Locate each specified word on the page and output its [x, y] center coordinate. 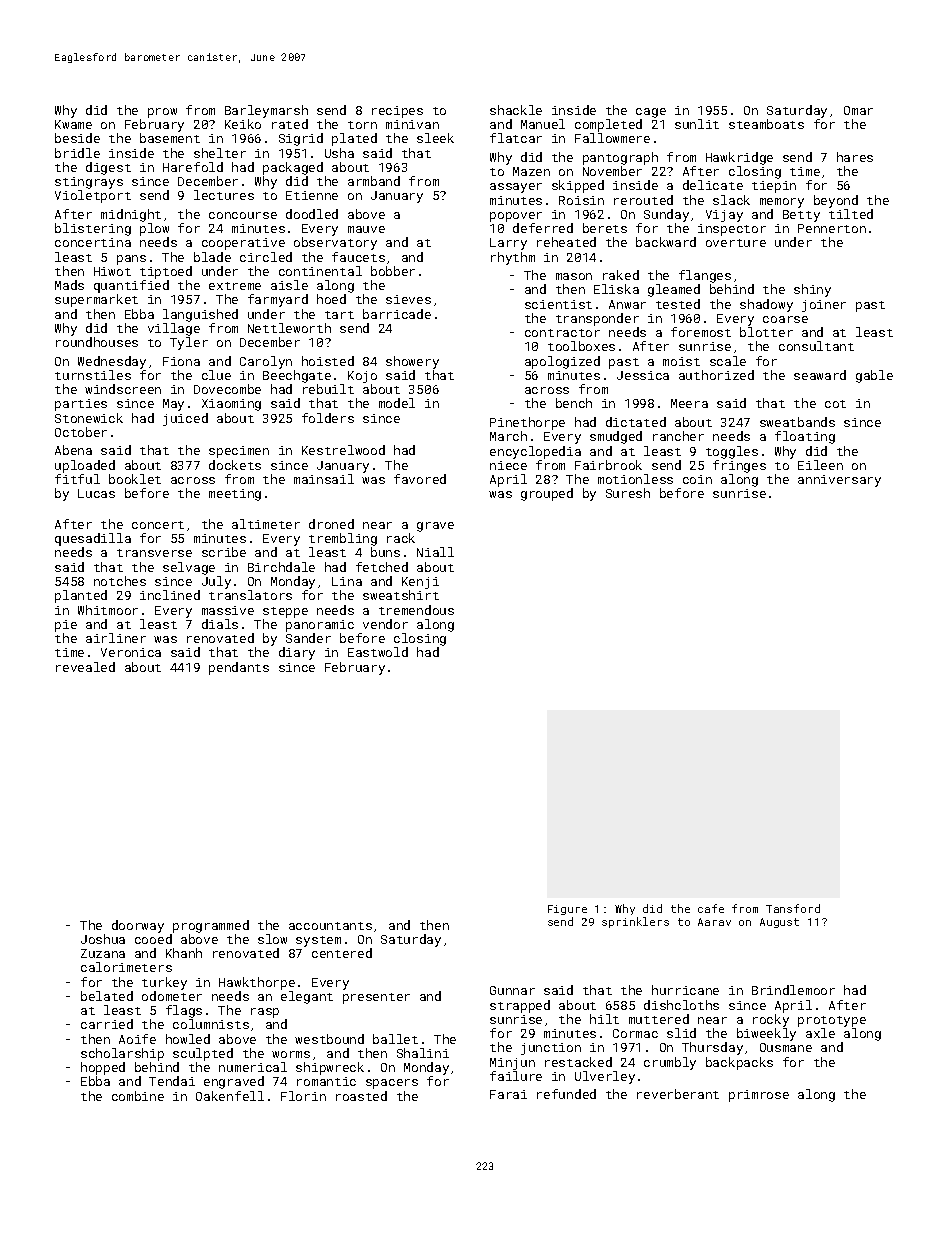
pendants [239, 668]
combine [138, 1096]
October [81, 432]
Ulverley [605, 1077]
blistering [93, 229]
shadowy [766, 305]
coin [697, 479]
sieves [408, 299]
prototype [832, 1021]
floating [805, 437]
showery [412, 362]
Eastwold [378, 652]
